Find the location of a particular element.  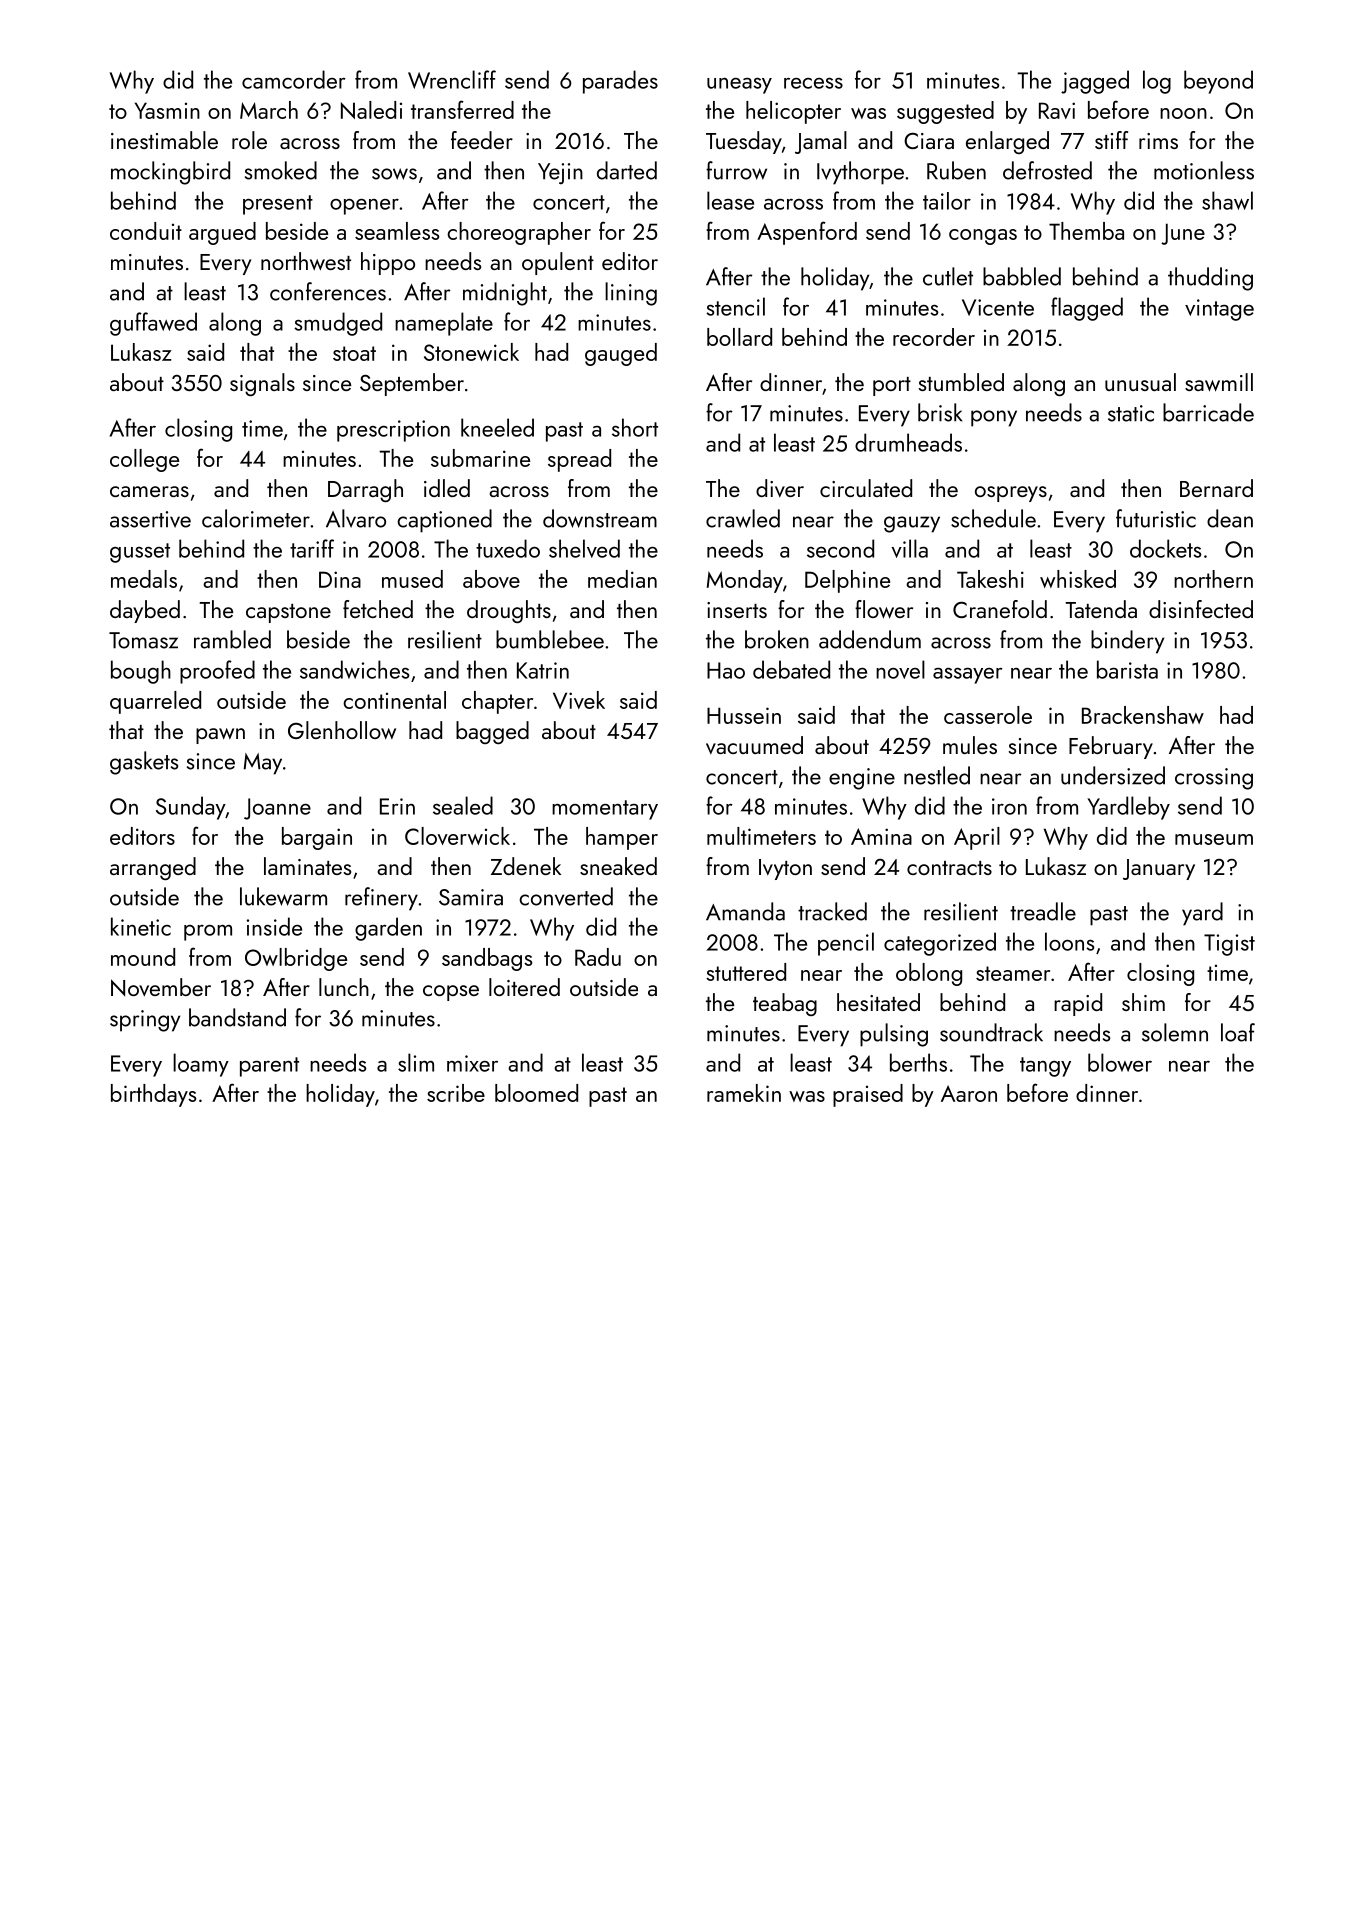

log is located at coordinates (1157, 82).
